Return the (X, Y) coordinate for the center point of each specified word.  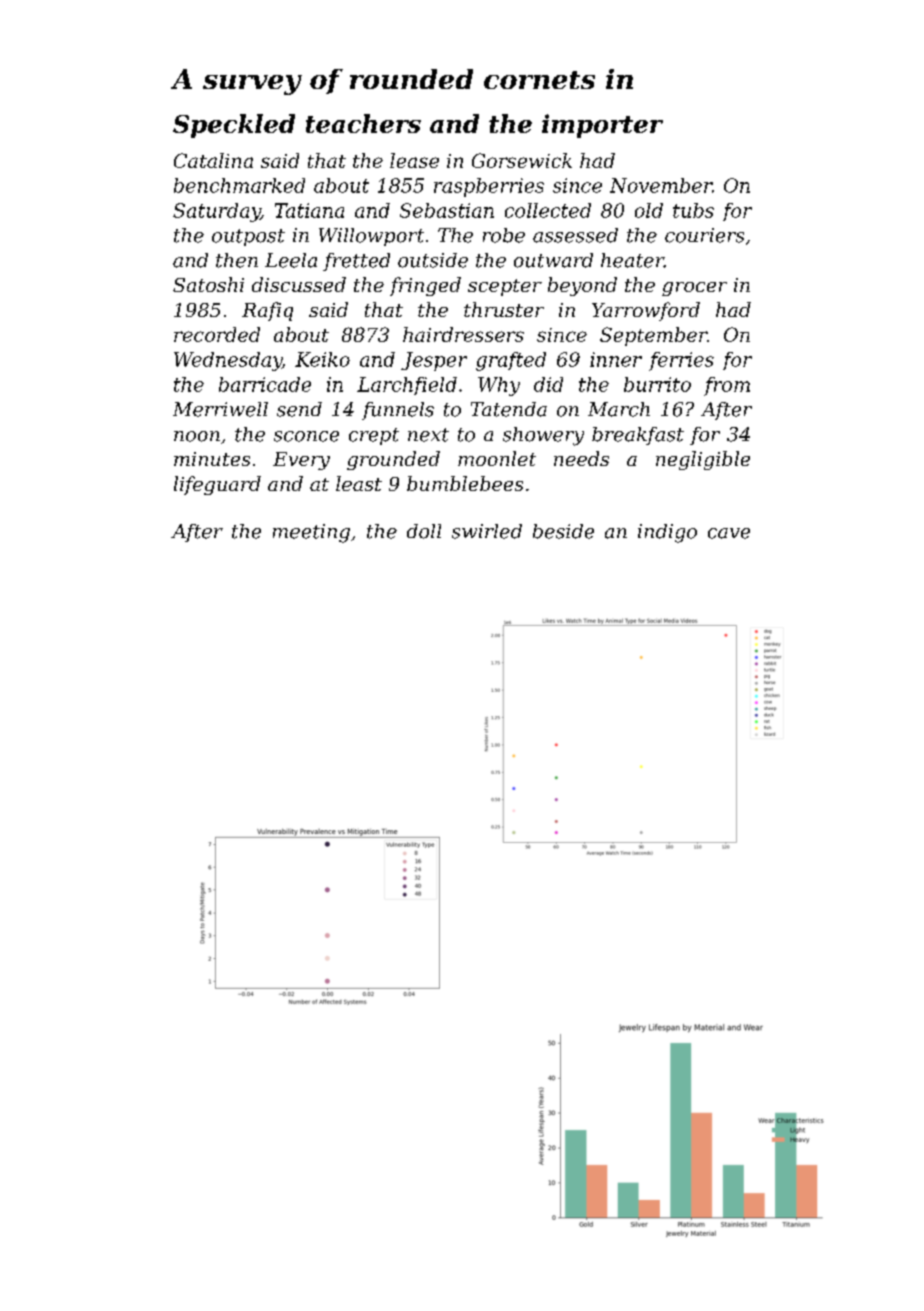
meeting (311, 533)
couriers (704, 235)
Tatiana (309, 210)
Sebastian (447, 210)
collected (548, 210)
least (359, 483)
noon (197, 436)
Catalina (213, 160)
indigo (667, 533)
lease (414, 160)
